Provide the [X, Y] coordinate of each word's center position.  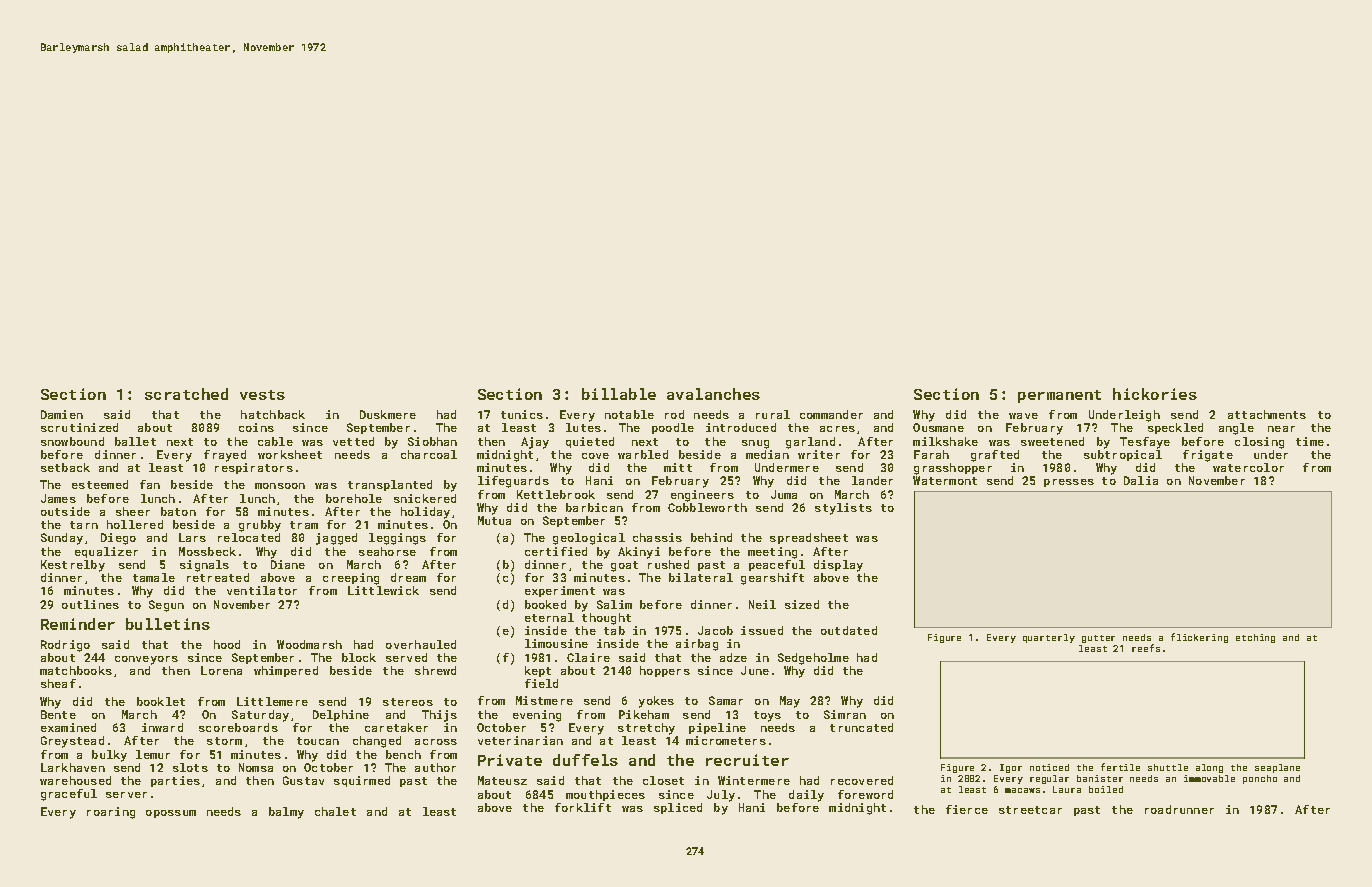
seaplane [1277, 768]
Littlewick [383, 590]
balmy [286, 813]
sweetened [1052, 441]
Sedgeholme [813, 659]
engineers [702, 496]
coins [256, 427]
